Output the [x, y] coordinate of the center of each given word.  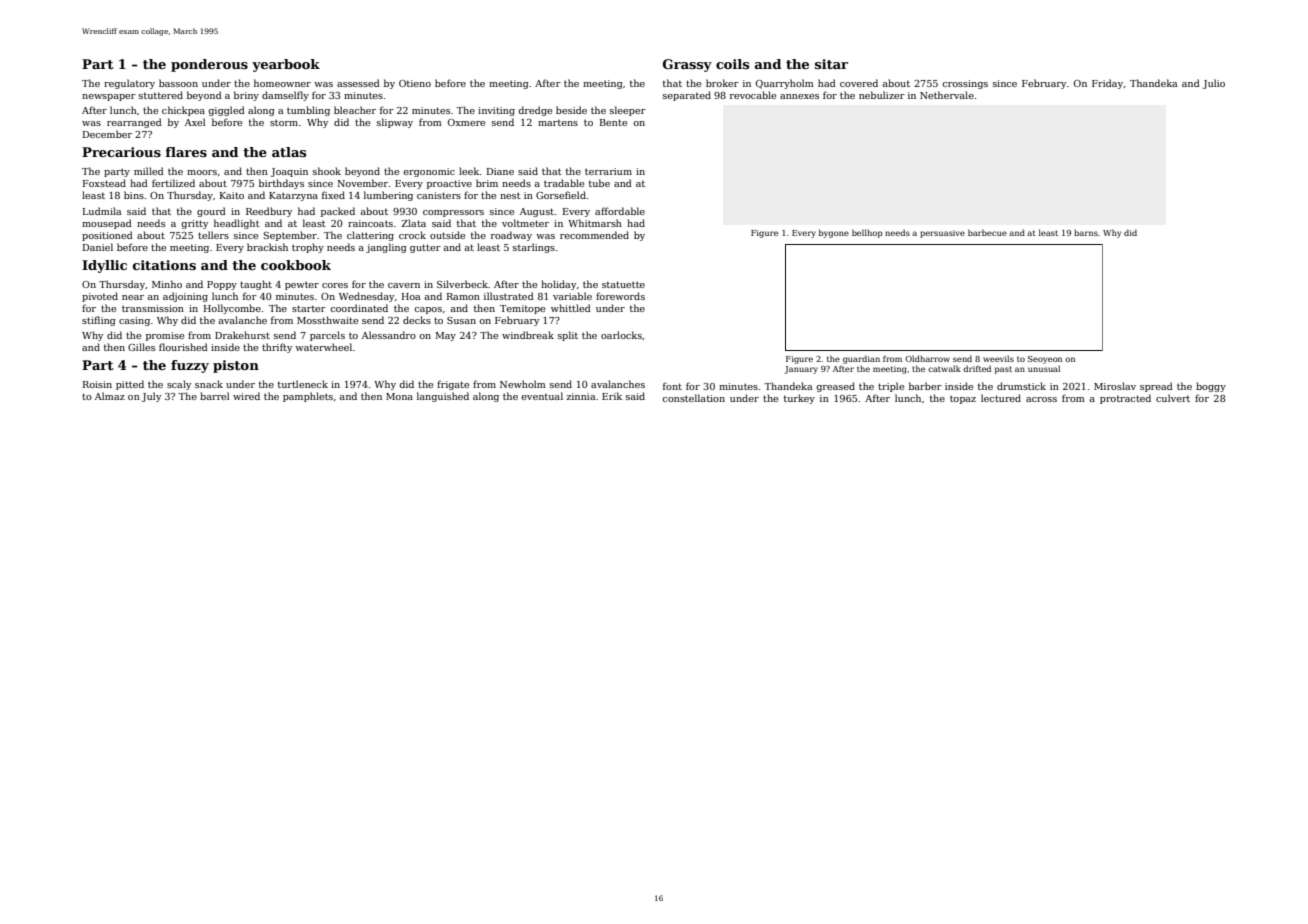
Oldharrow [927, 358]
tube [599, 183]
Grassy [687, 65]
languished [443, 397]
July [151, 397]
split [568, 336]
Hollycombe [232, 309]
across [1041, 399]
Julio [1214, 84]
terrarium [608, 171]
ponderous [209, 65]
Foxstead [104, 183]
